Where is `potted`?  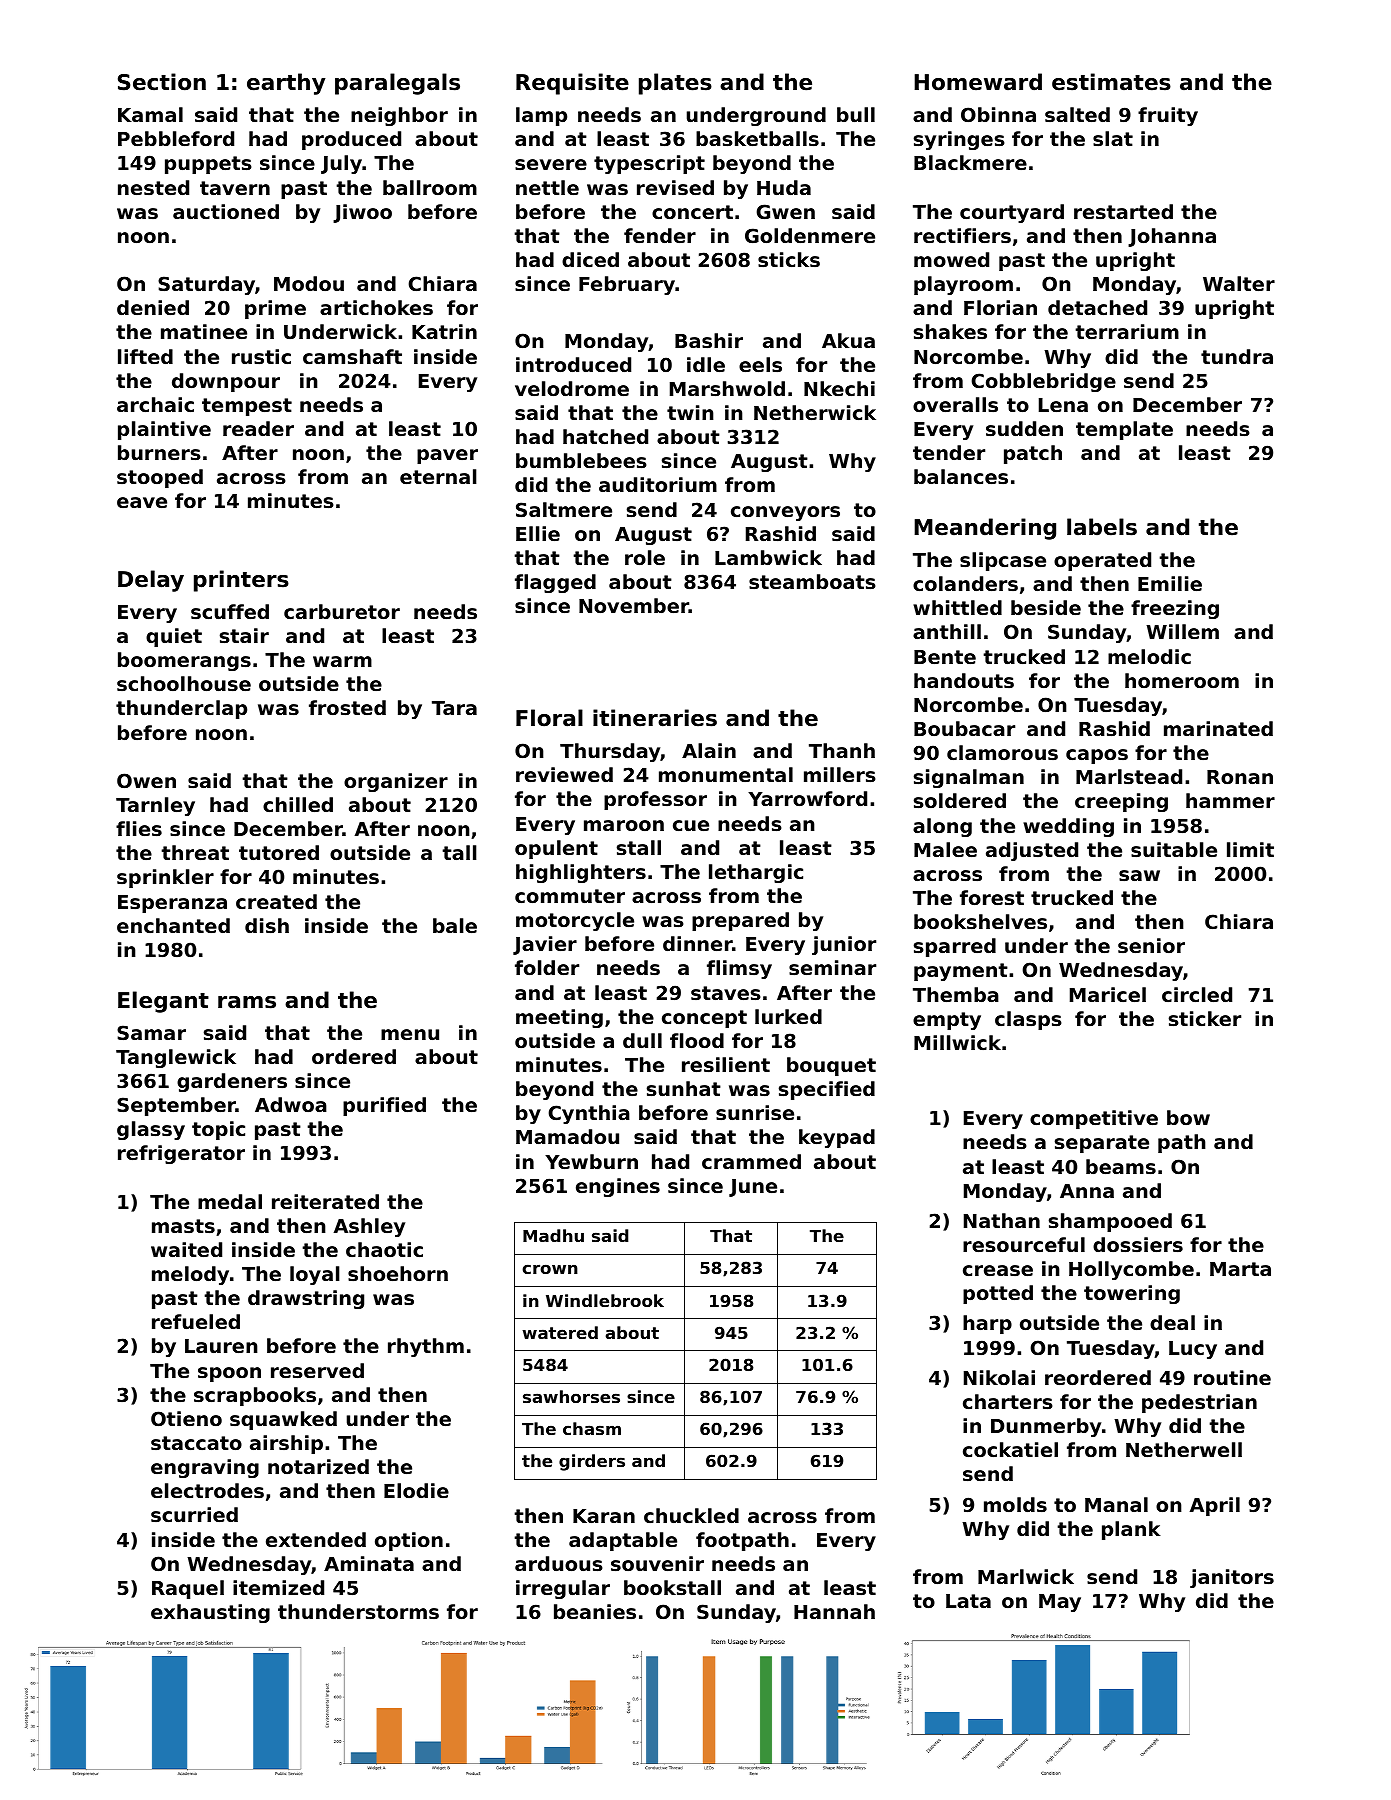
potted is located at coordinates (998, 1294).
